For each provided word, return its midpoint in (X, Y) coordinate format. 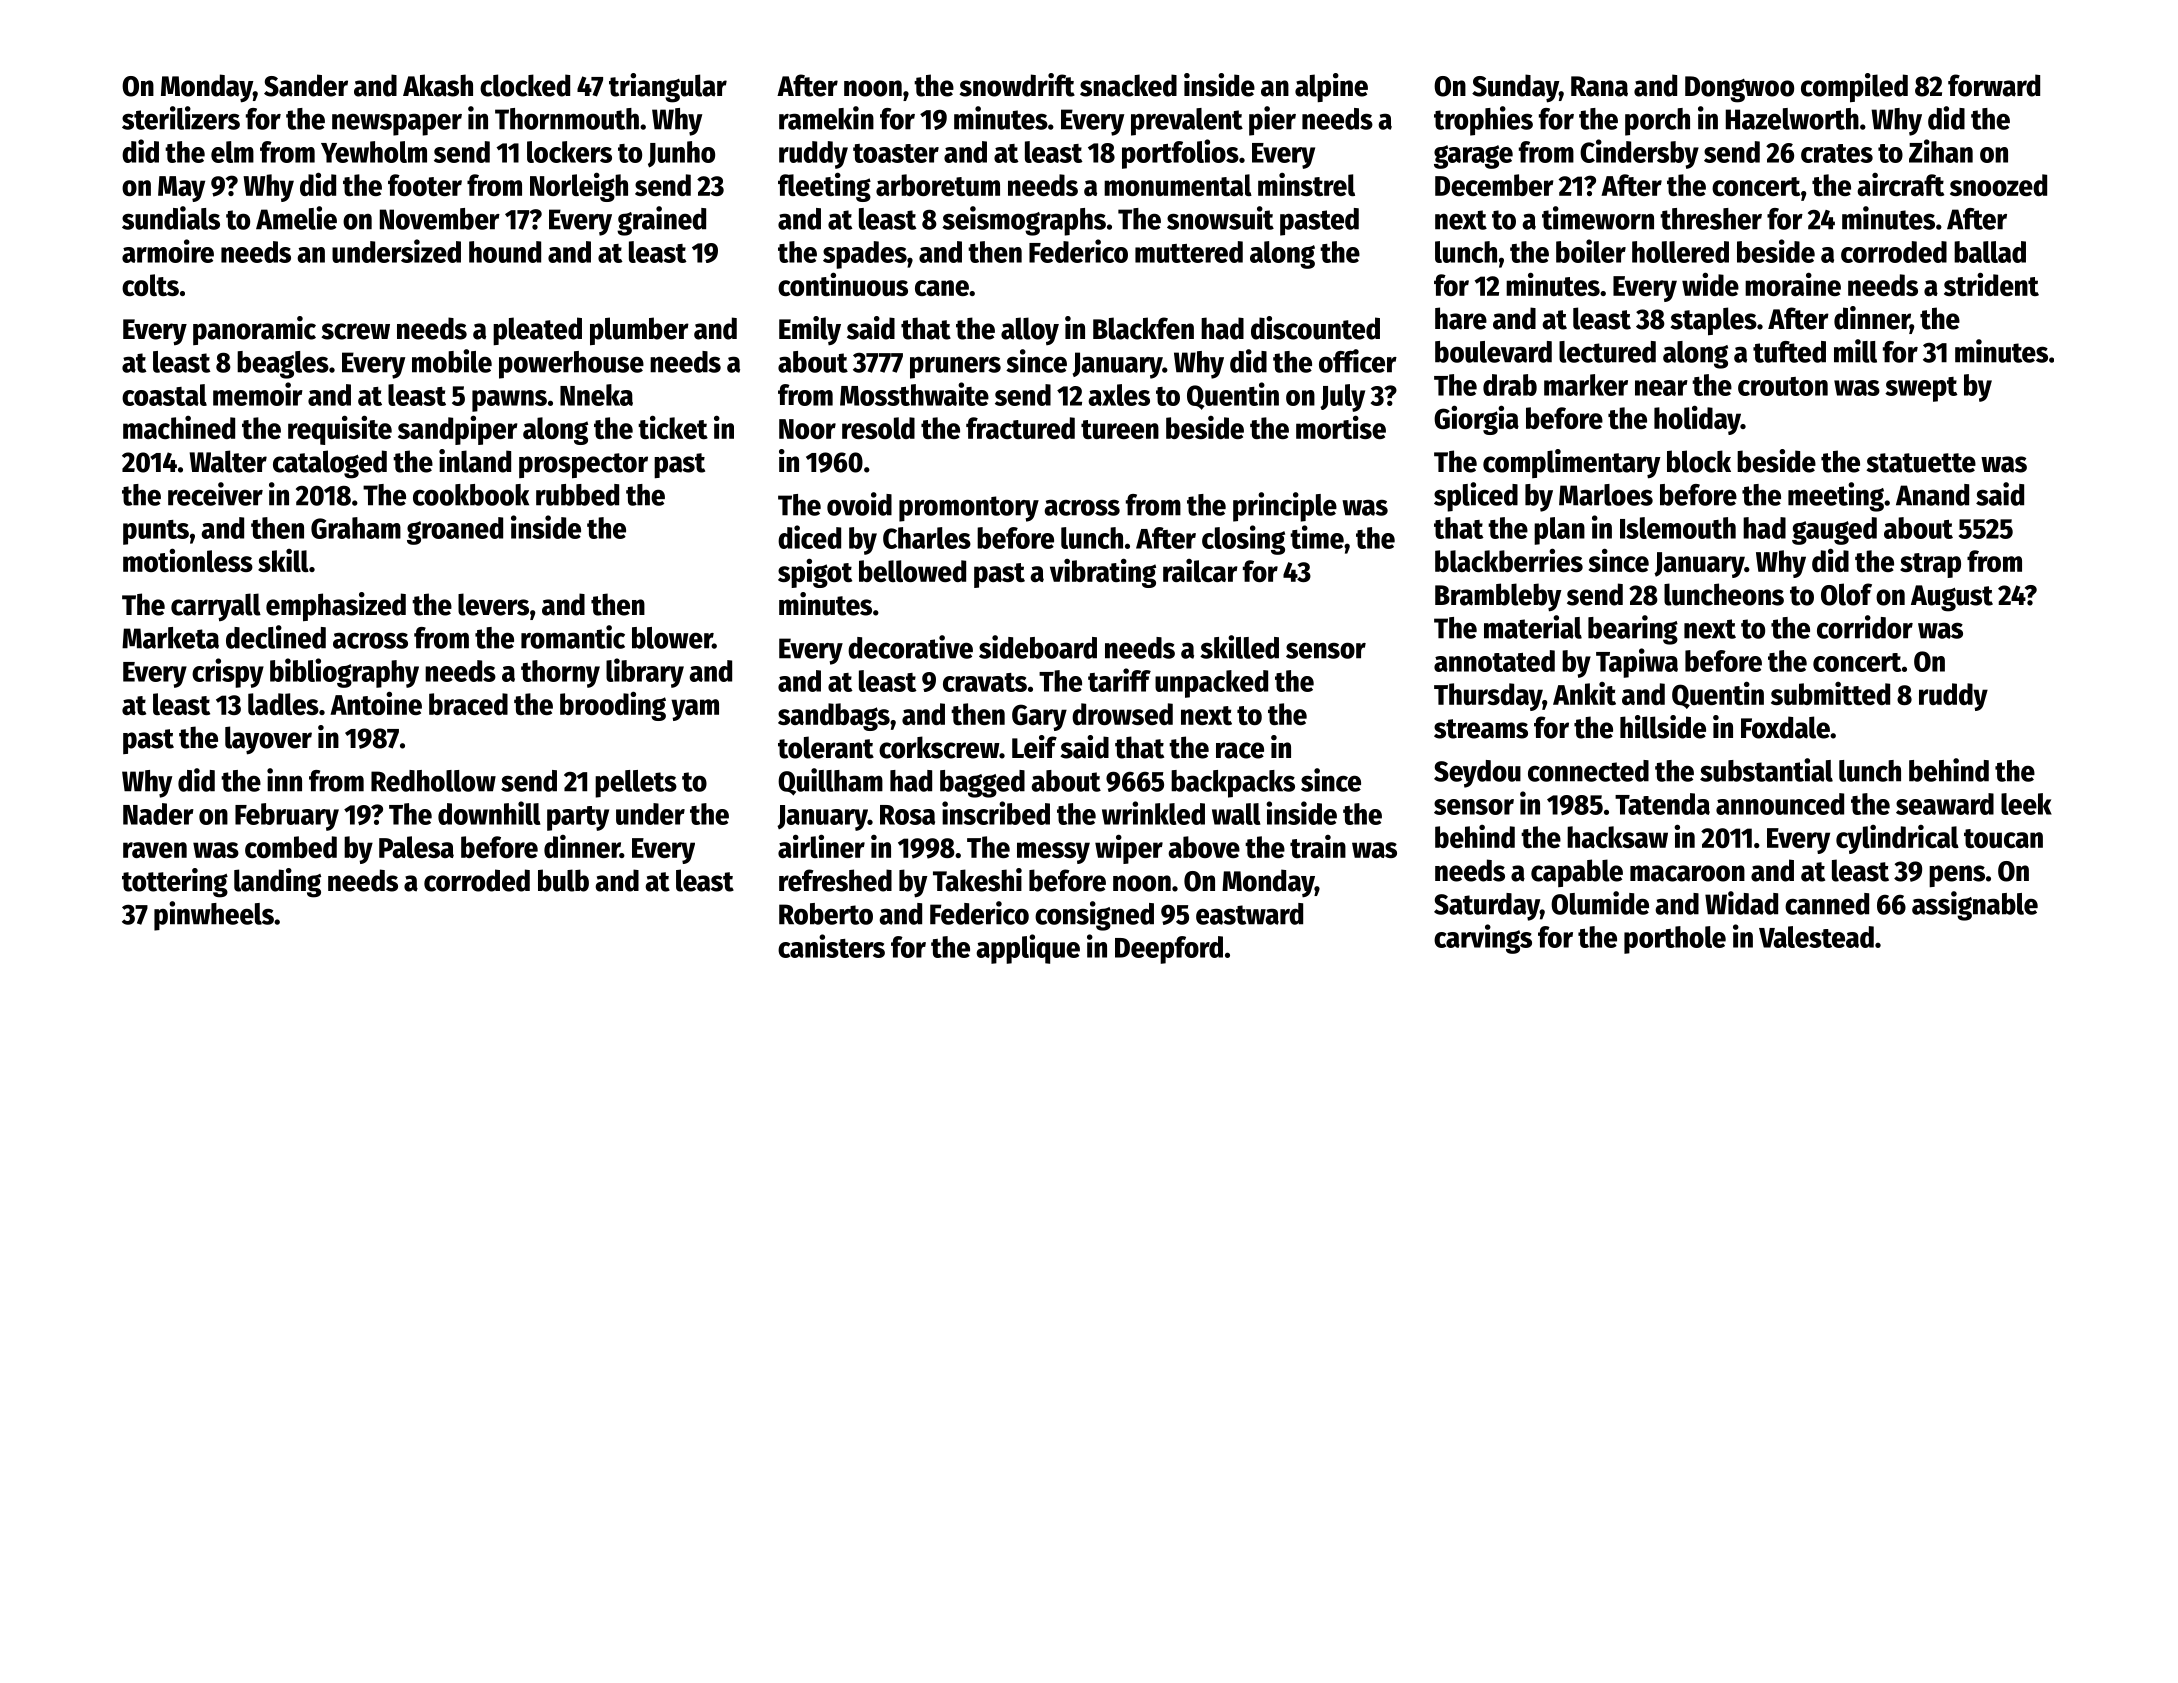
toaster (896, 153)
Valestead (1816, 937)
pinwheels (214, 916)
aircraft (1900, 184)
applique (1028, 949)
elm (232, 152)
